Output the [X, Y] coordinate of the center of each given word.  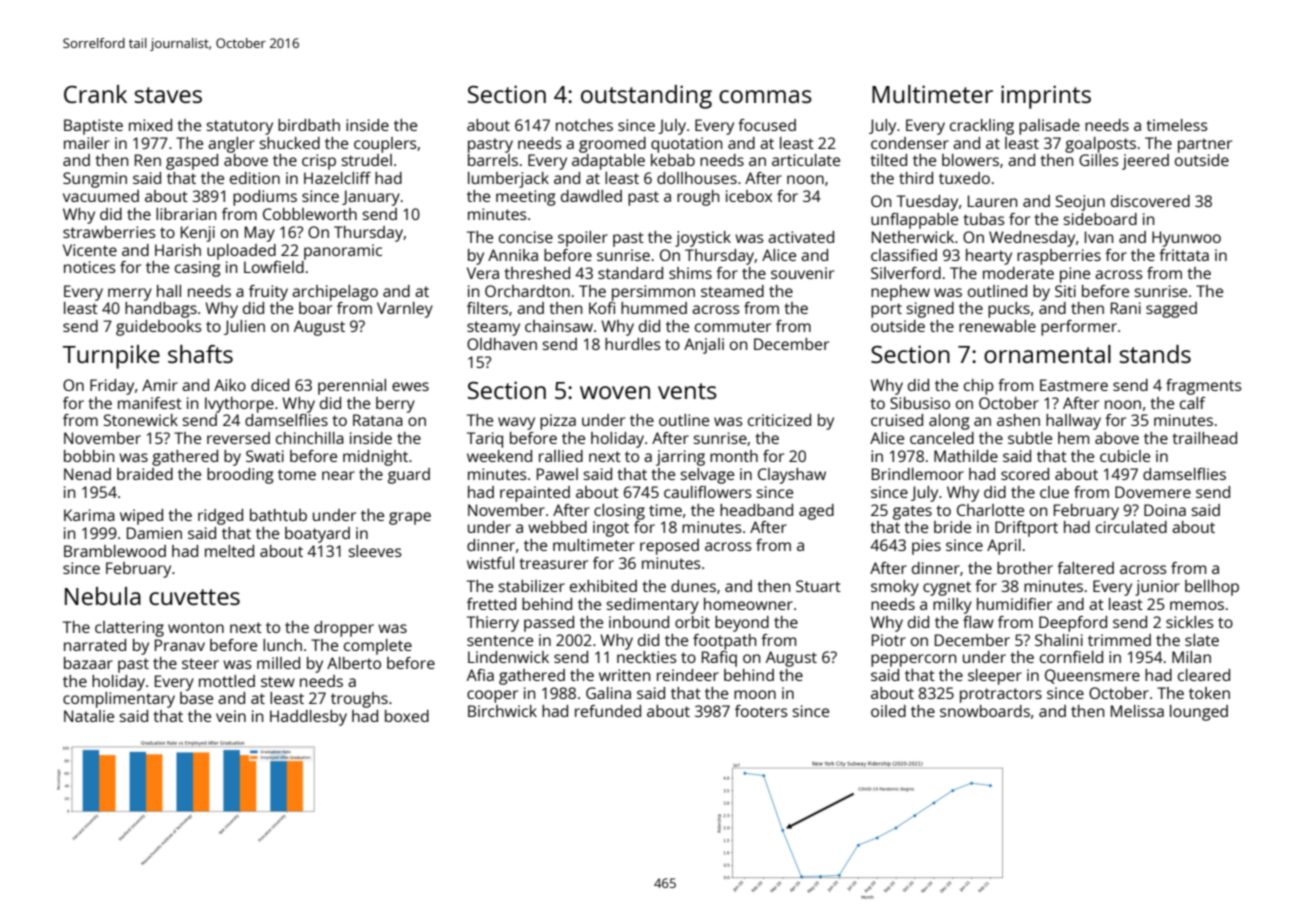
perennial [352, 387]
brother [1025, 568]
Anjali [704, 346]
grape [410, 518]
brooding [240, 476]
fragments [1204, 387]
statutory [239, 127]
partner [1205, 145]
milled [278, 663]
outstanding [646, 97]
